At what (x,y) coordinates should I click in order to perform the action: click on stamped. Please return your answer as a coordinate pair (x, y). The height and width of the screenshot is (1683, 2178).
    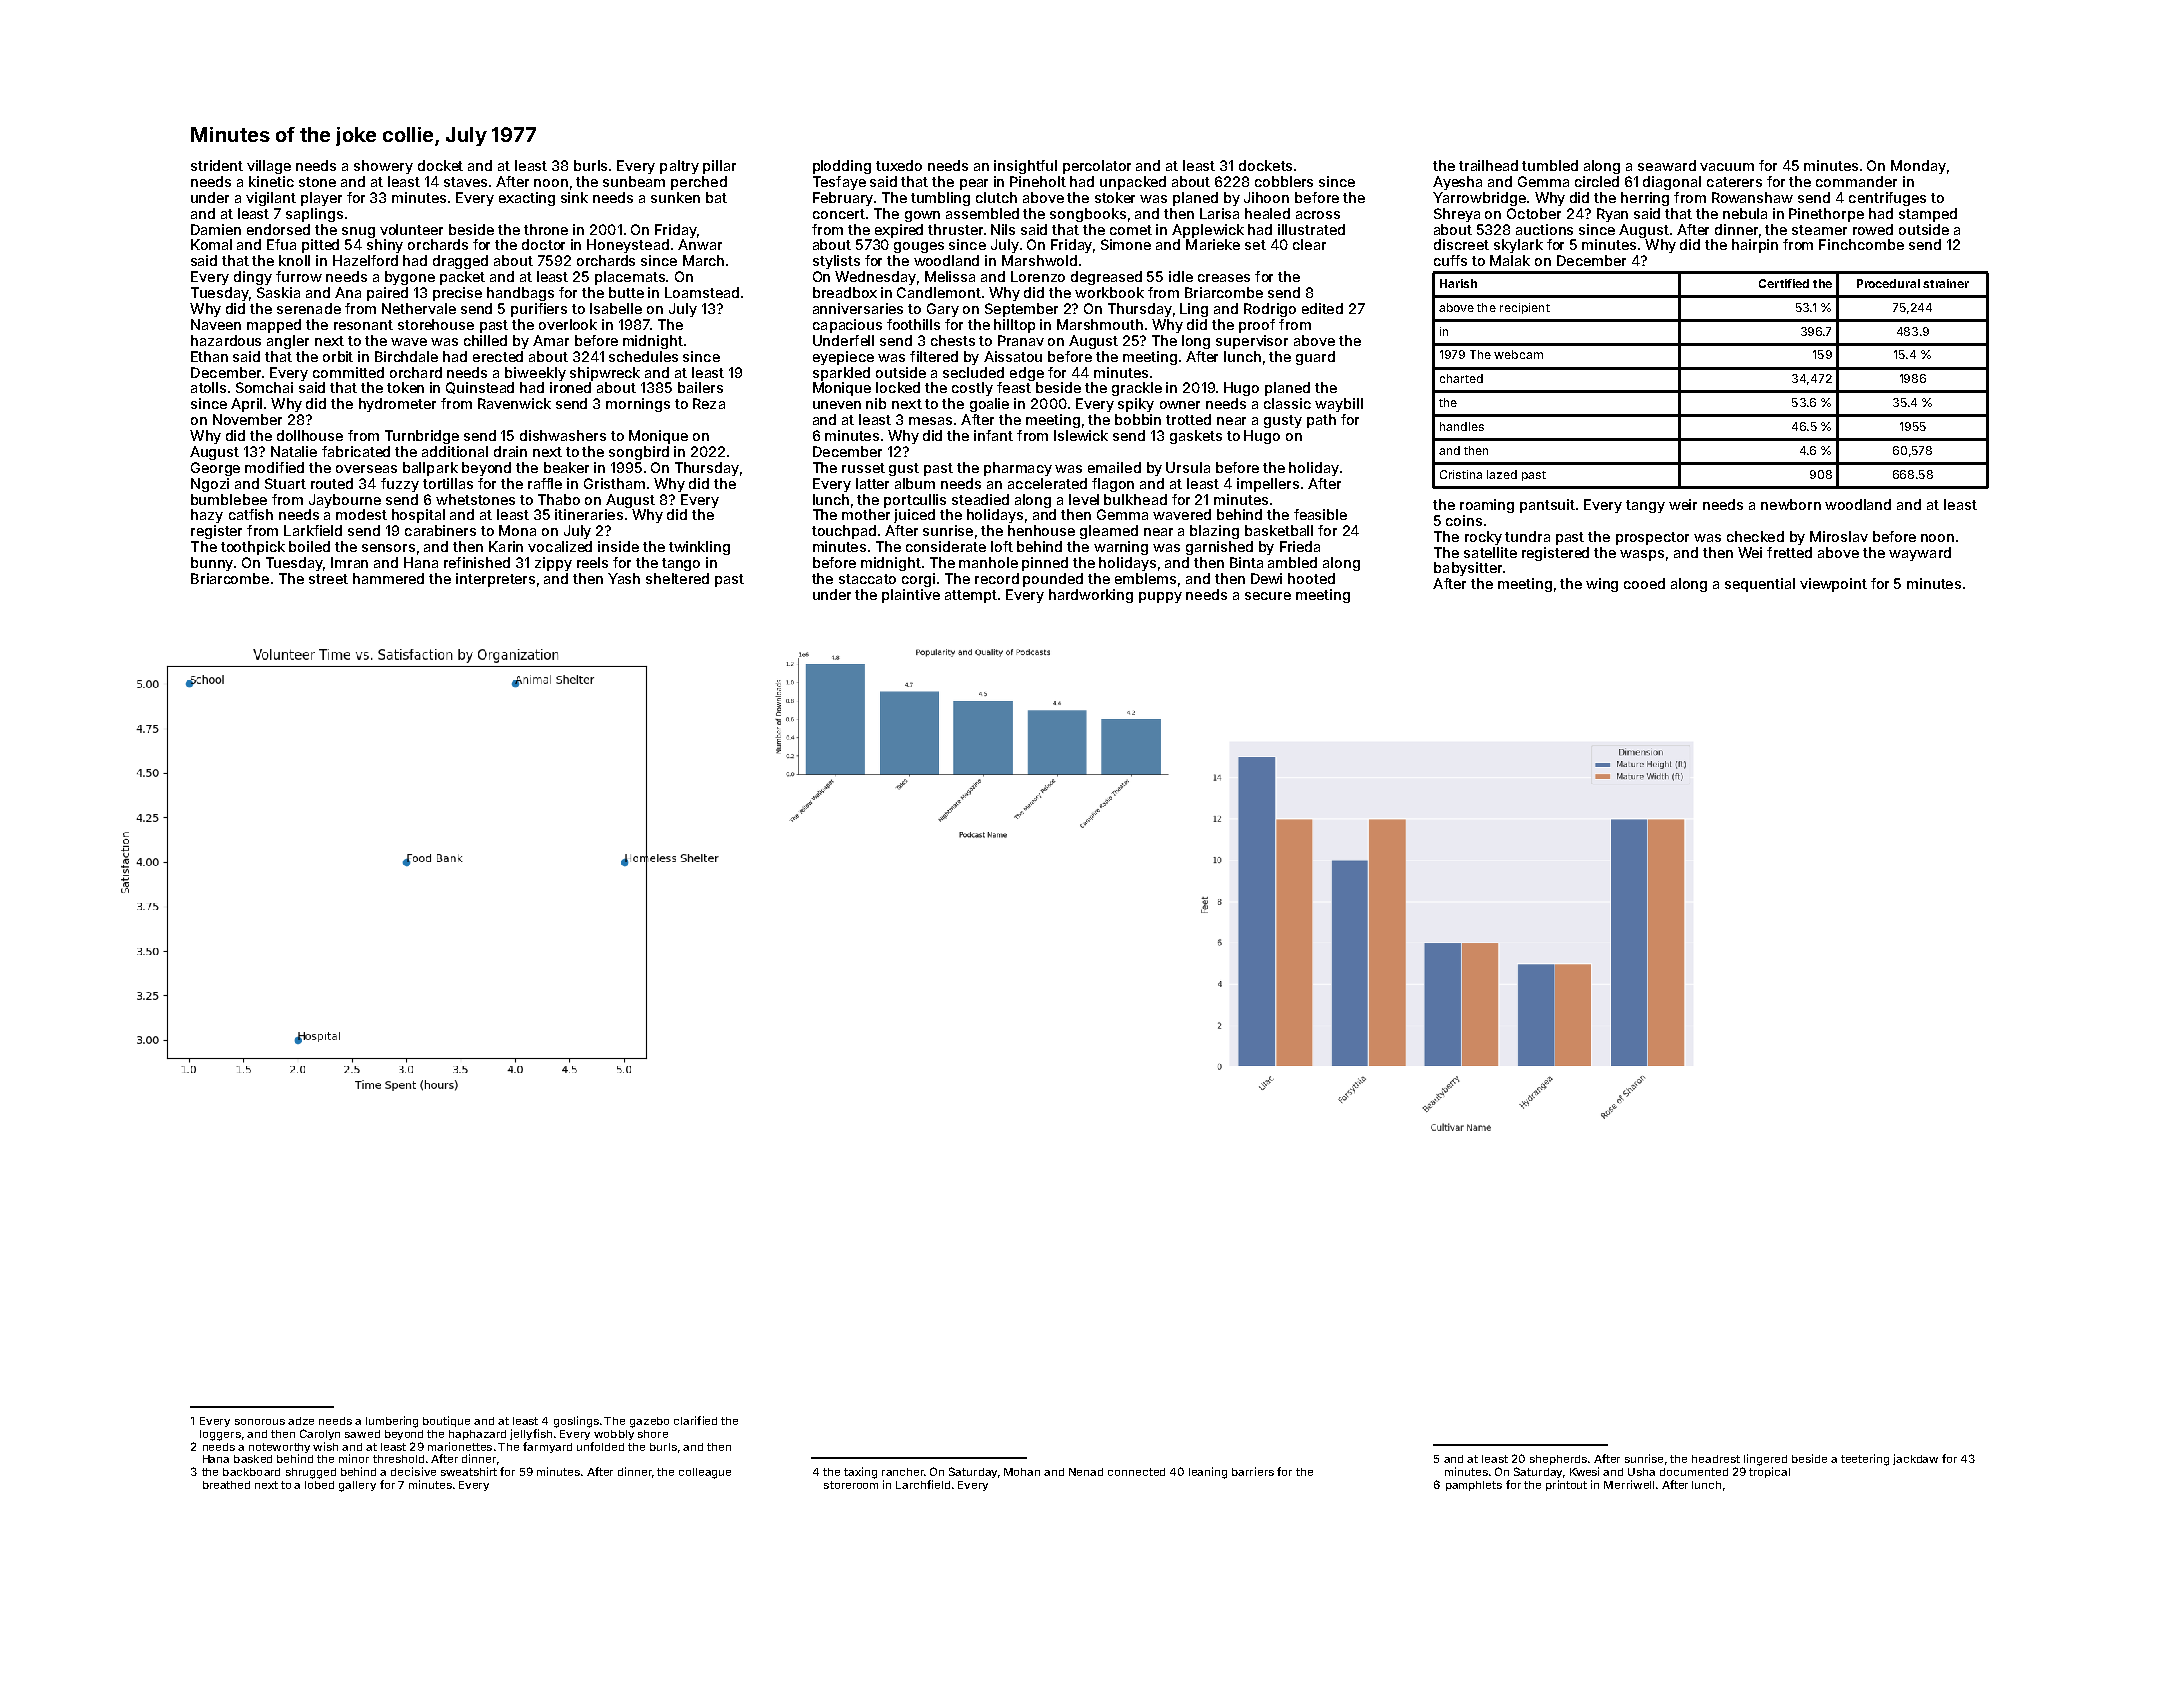
    Looking at the image, I should click on (1928, 215).
